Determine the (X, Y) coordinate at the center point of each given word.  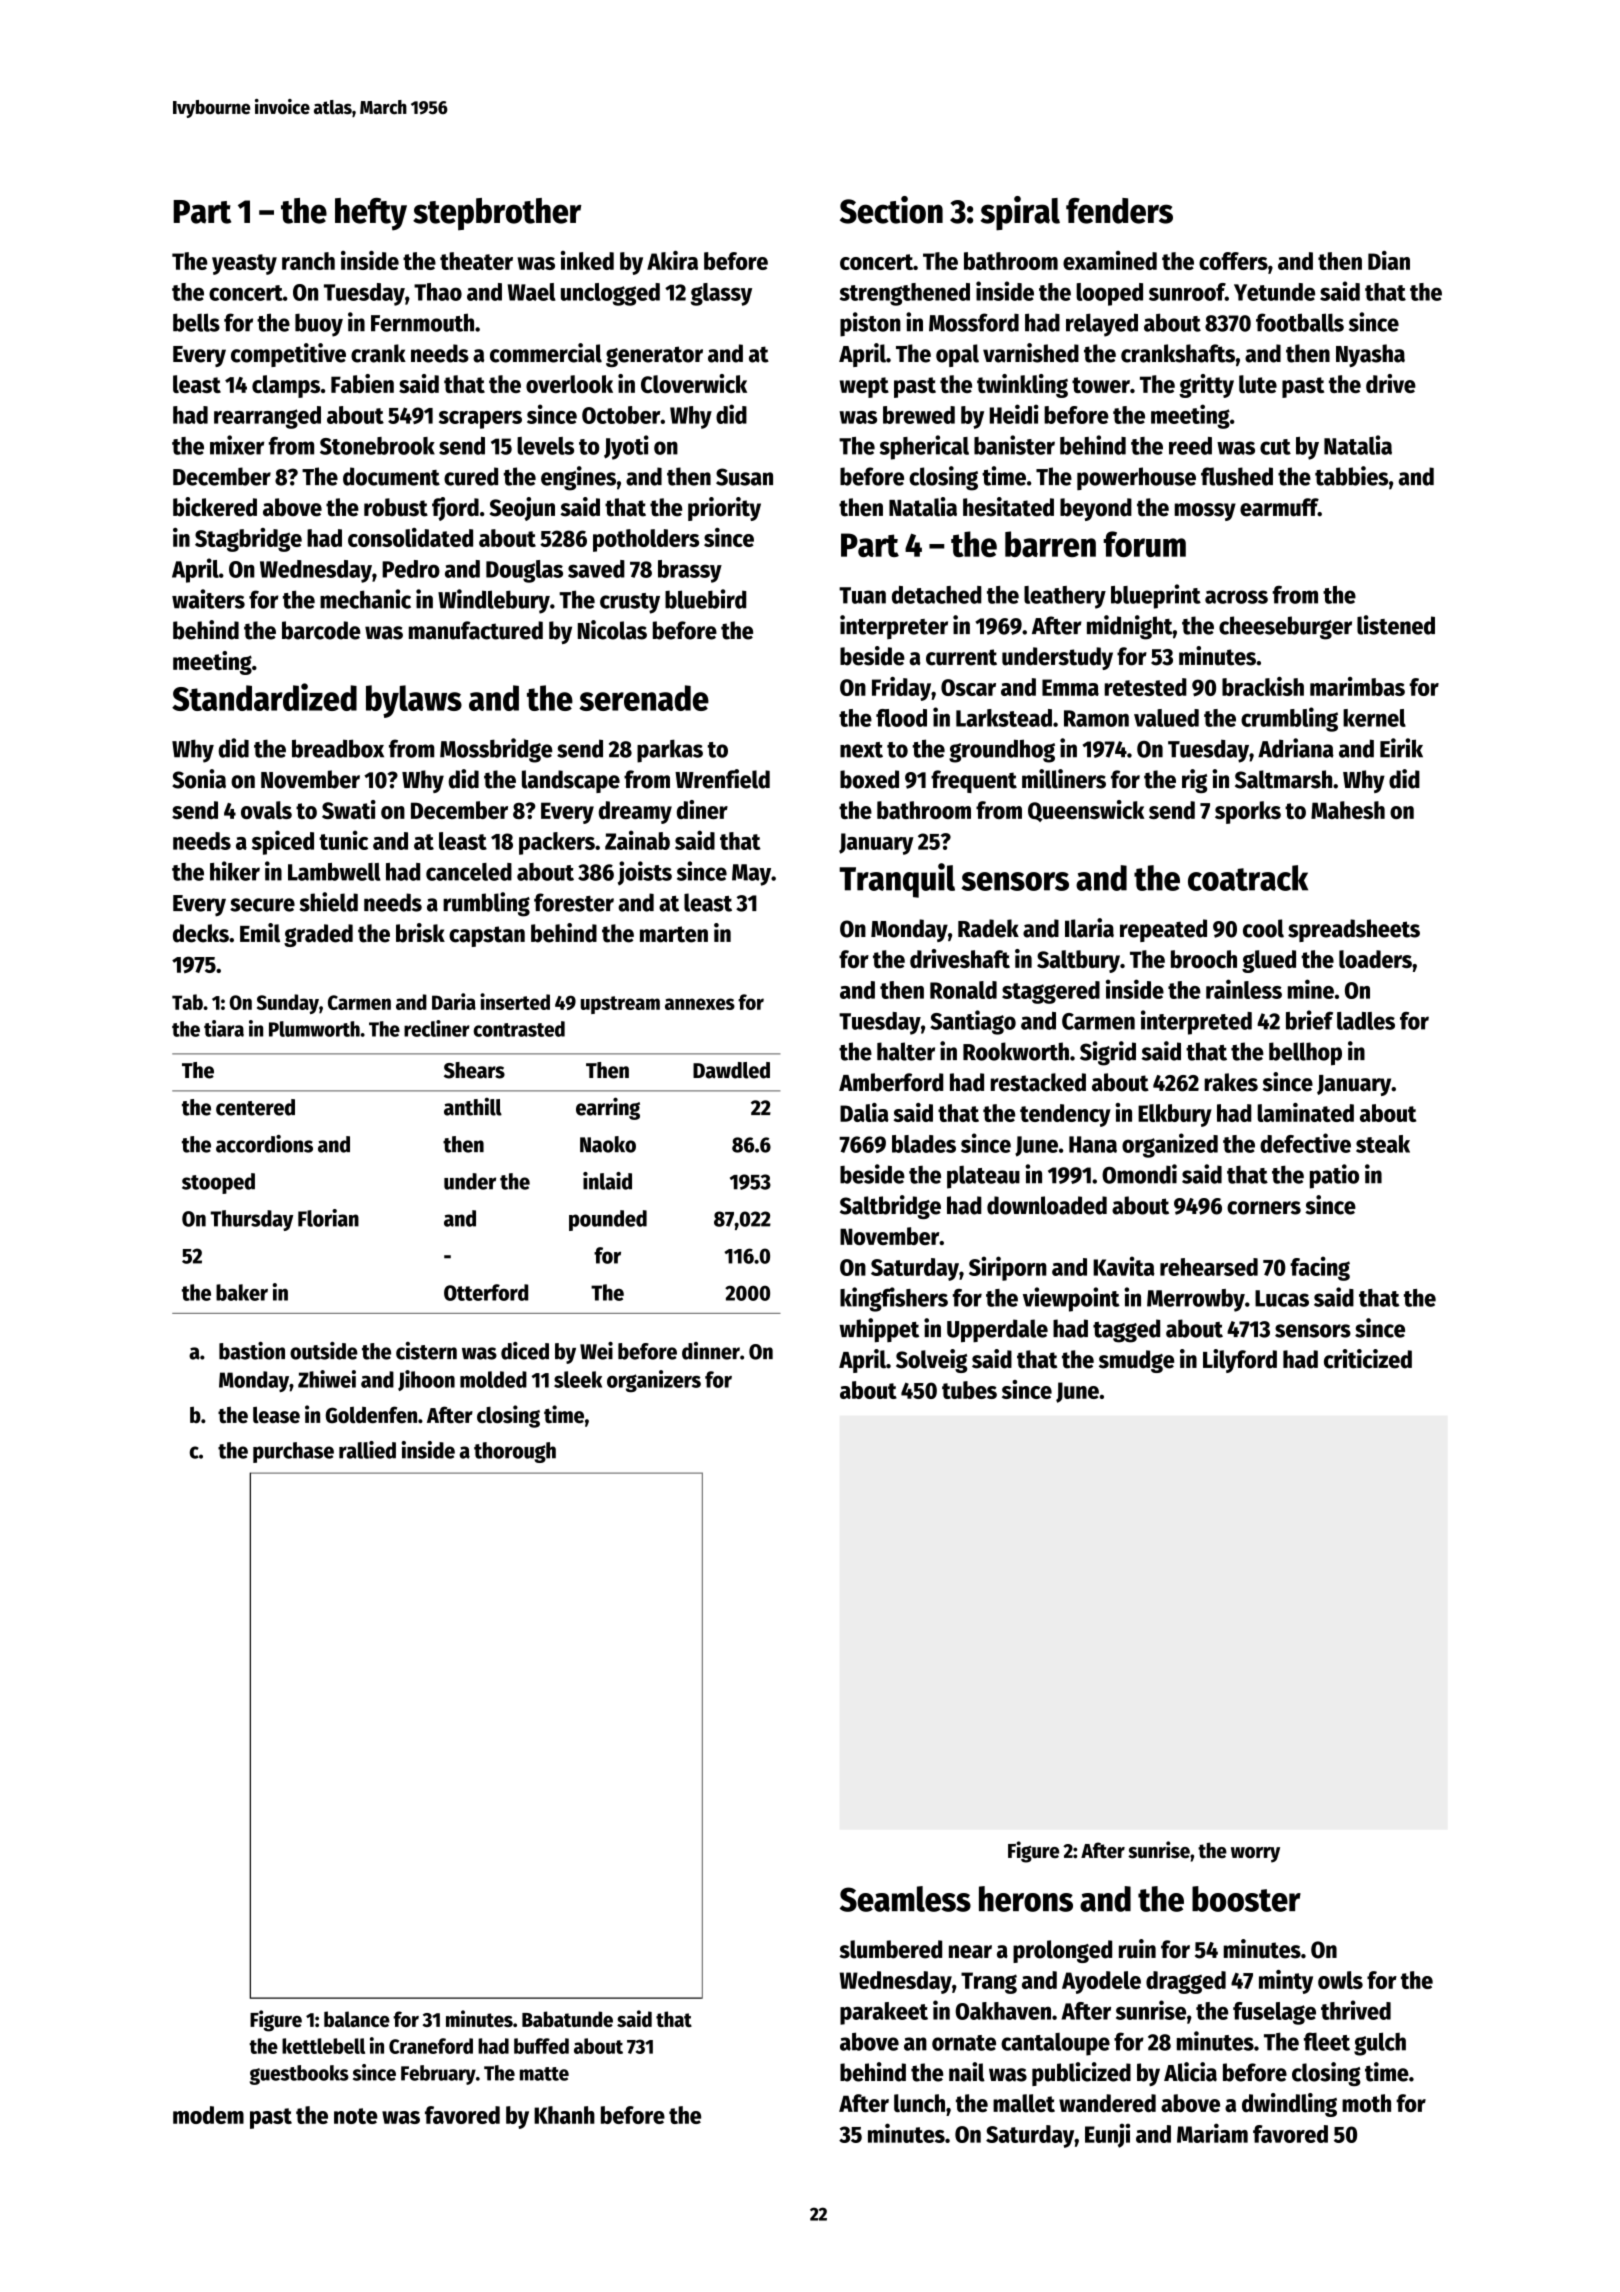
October (621, 415)
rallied (367, 1450)
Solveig (931, 1361)
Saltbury (1078, 961)
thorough (515, 1452)
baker (242, 1292)
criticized (1368, 1359)
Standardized (264, 697)
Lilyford (1240, 1361)
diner (702, 809)
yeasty (244, 264)
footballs (1300, 322)
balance (357, 2019)
